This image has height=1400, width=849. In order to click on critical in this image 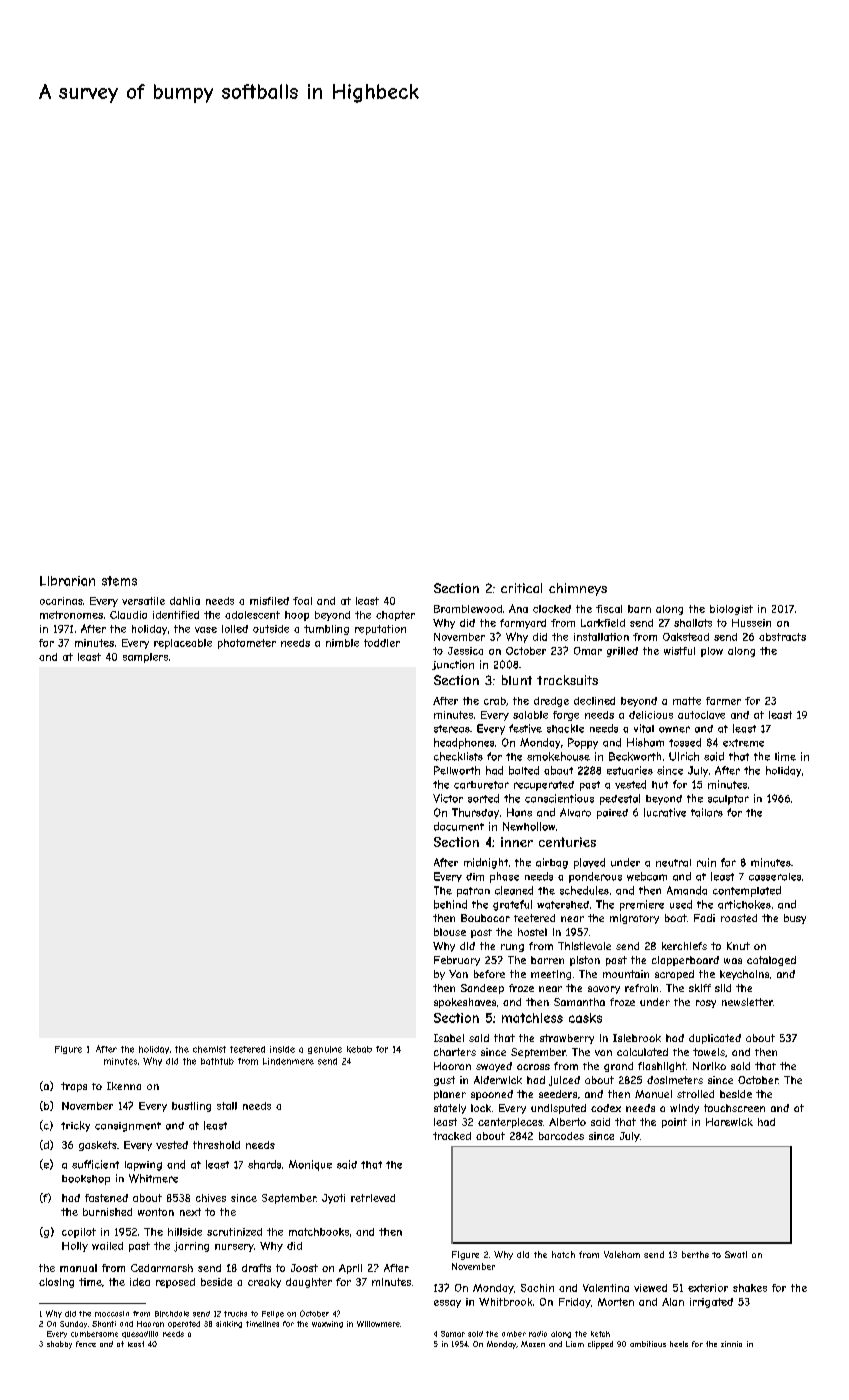, I will do `click(521, 588)`.
